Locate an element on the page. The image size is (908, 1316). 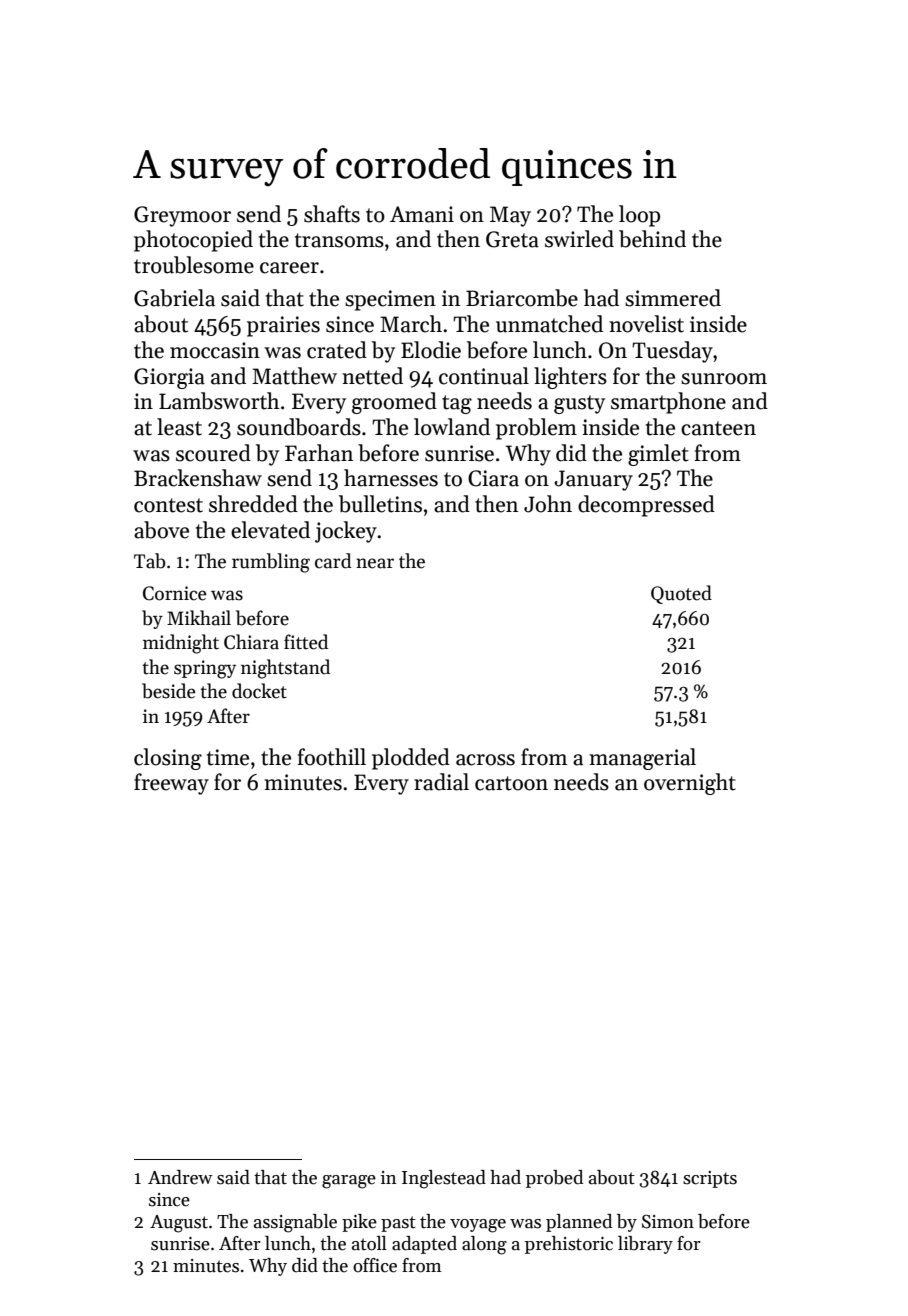
managerial is located at coordinates (642, 759).
